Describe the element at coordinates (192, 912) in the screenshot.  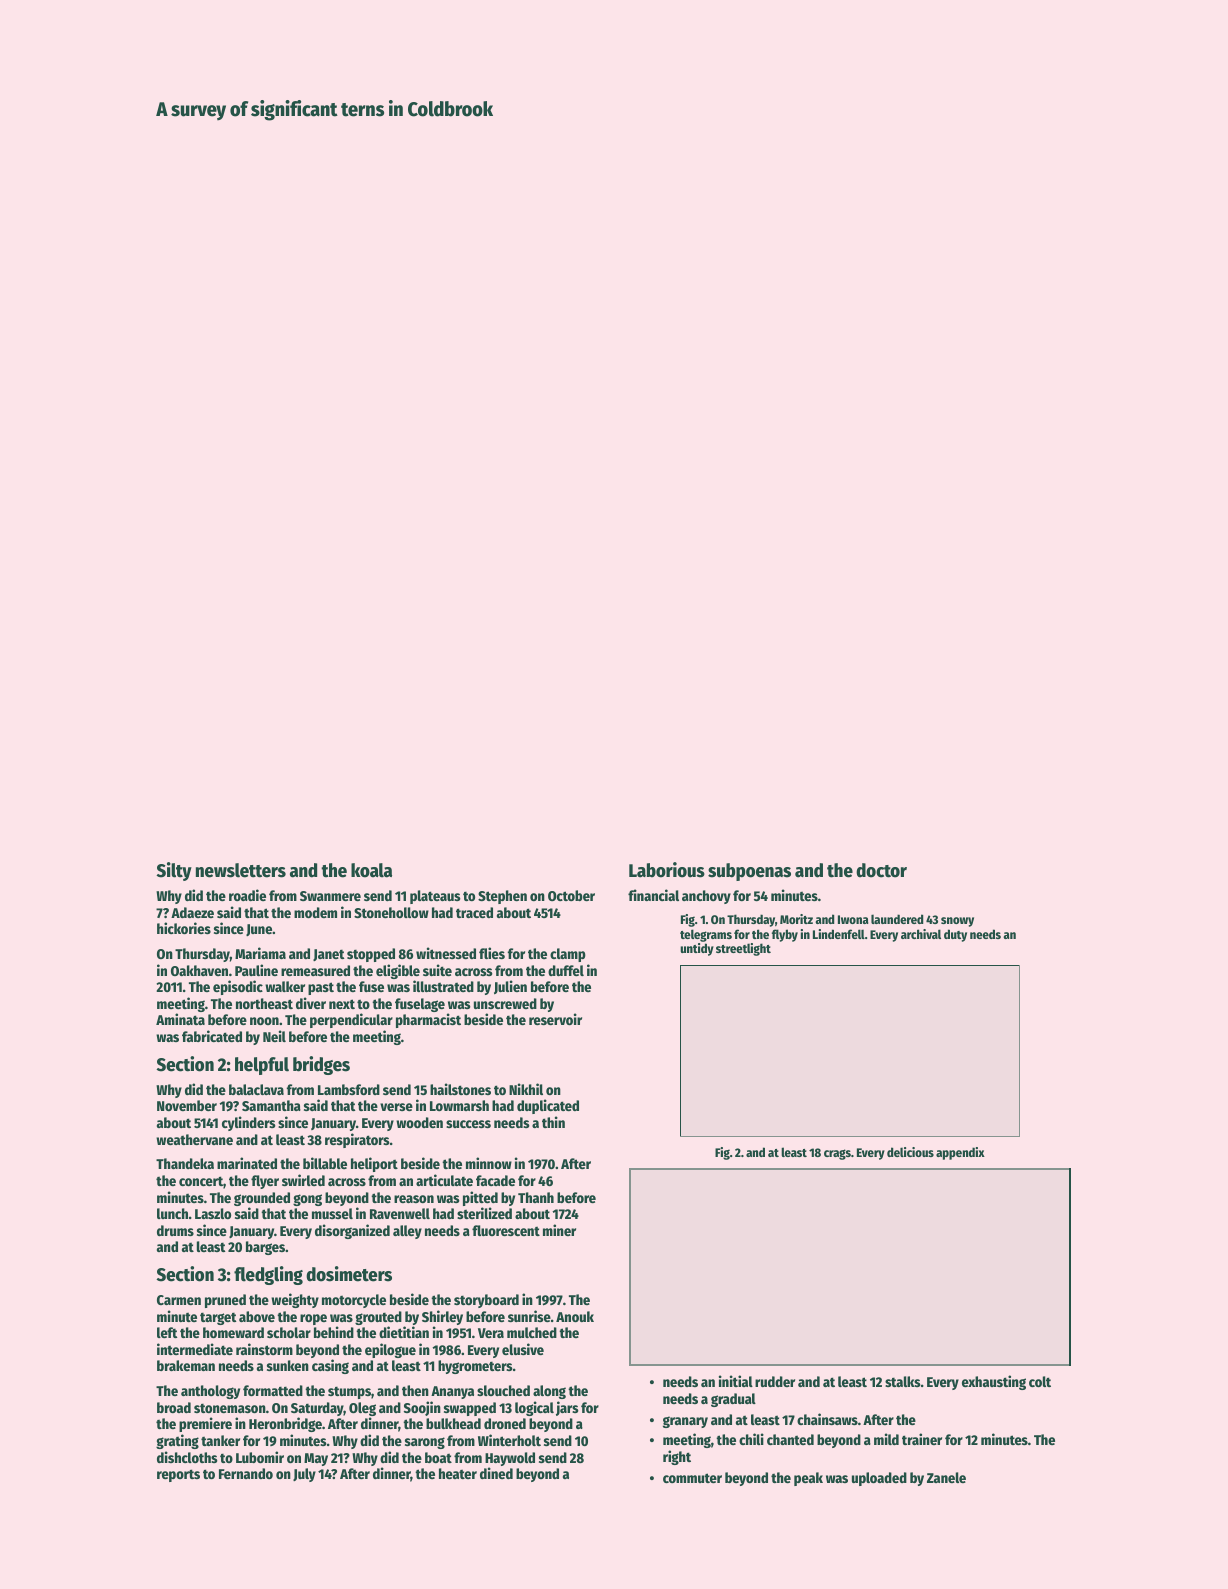
I see `Adaeze` at that location.
